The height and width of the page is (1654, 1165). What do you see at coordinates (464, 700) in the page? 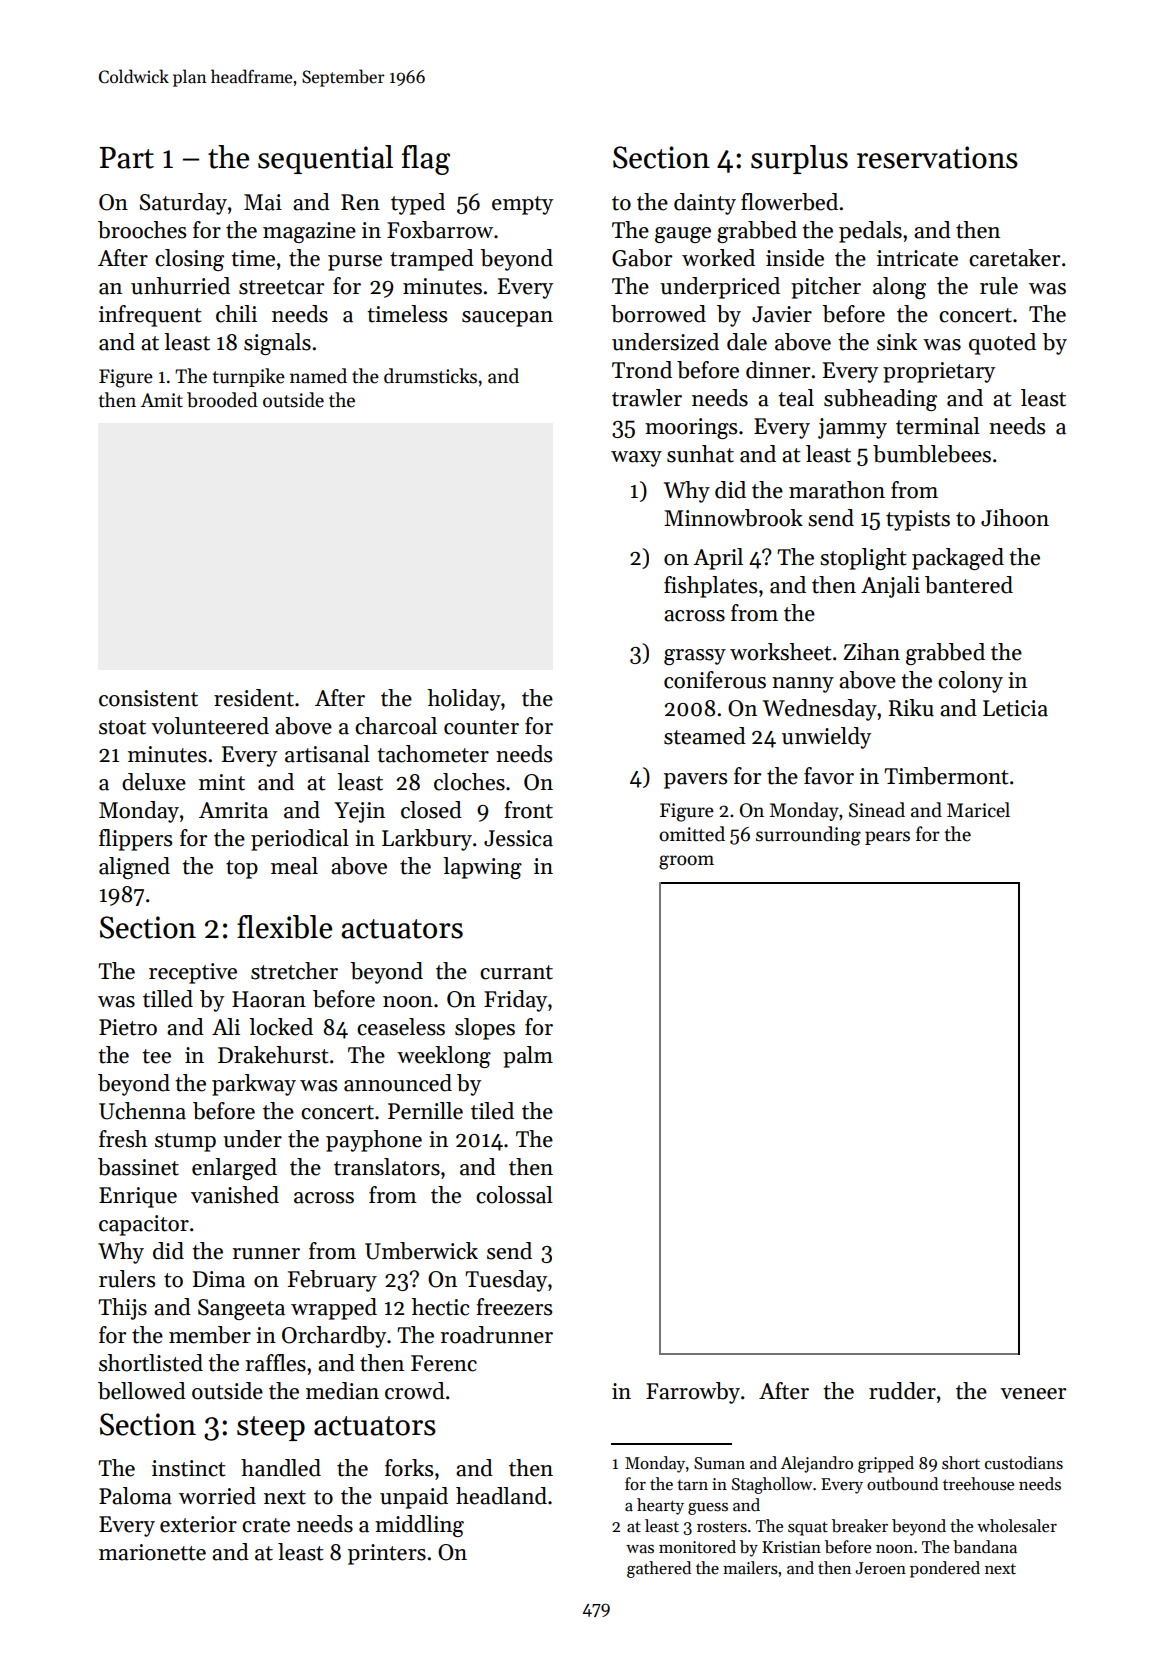
I see `holiday` at bounding box center [464, 700].
